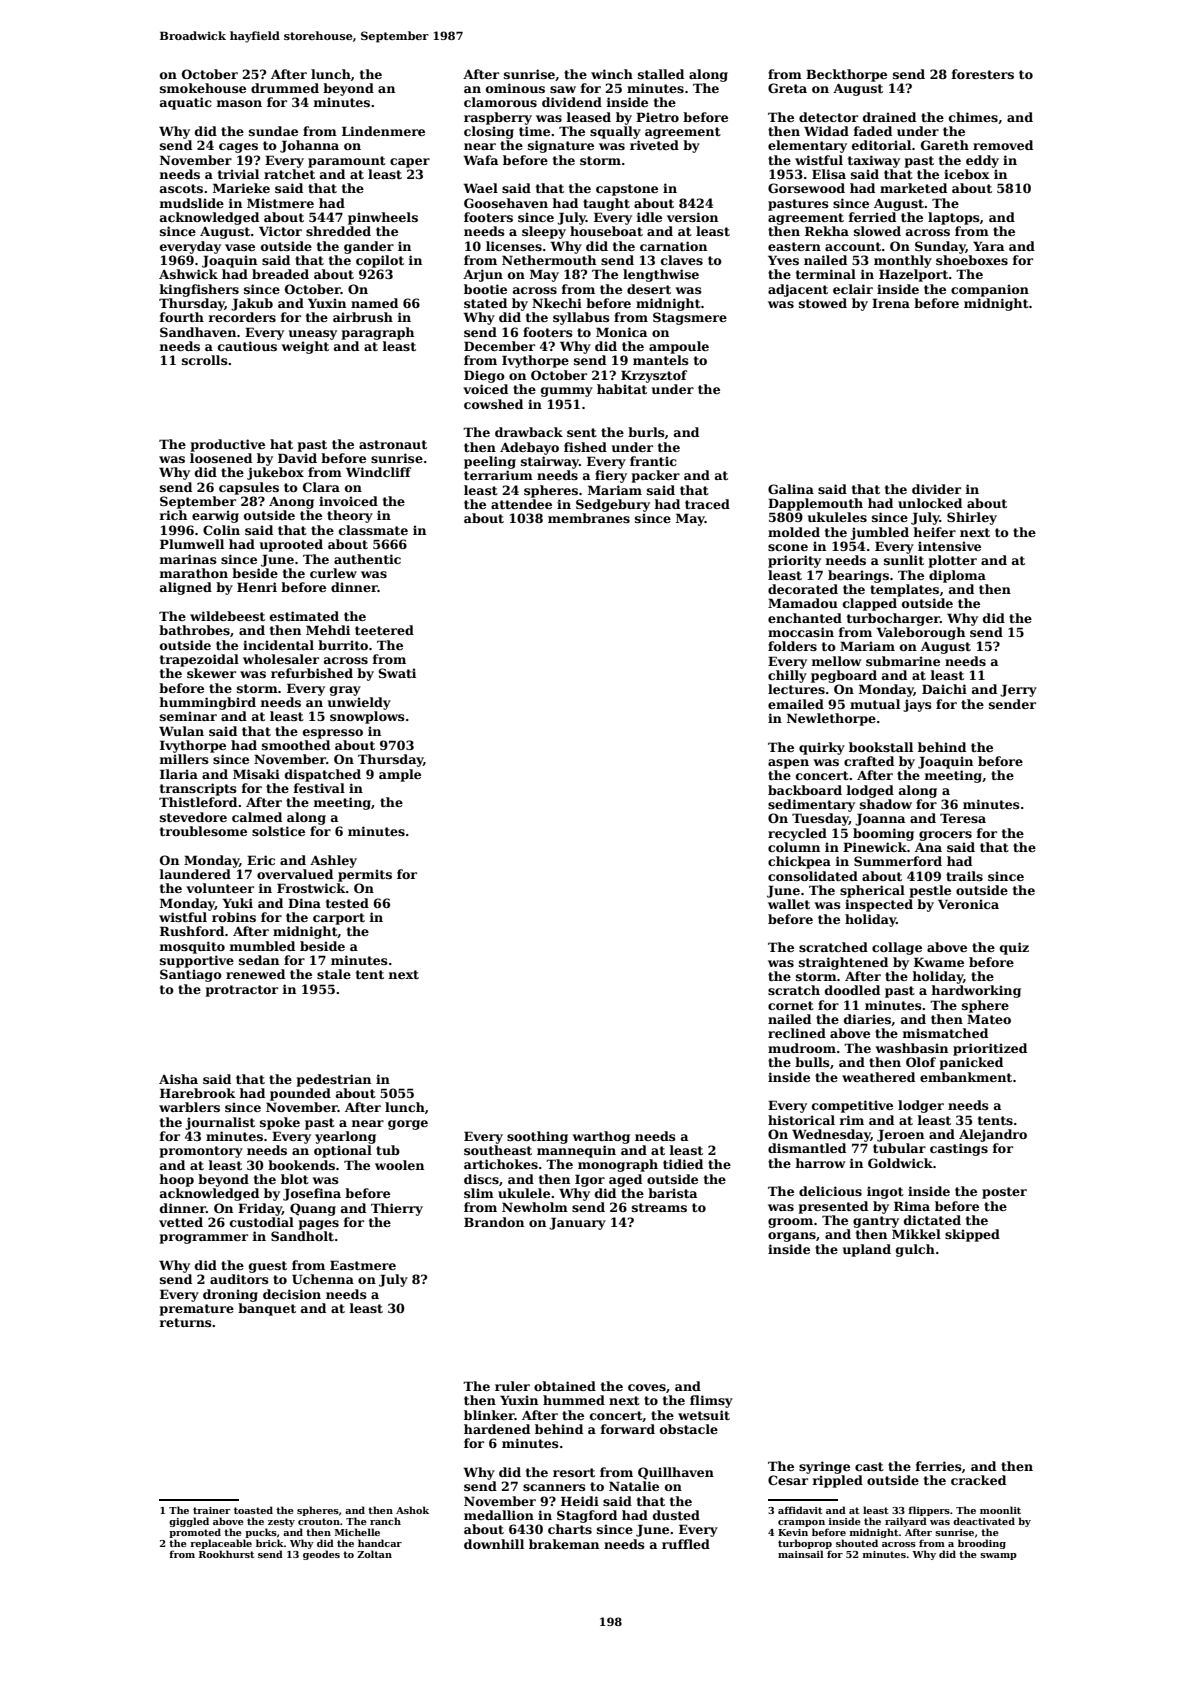 The height and width of the image is (1694, 1198). Describe the element at coordinates (789, 904) in the image. I see `wallet` at that location.
